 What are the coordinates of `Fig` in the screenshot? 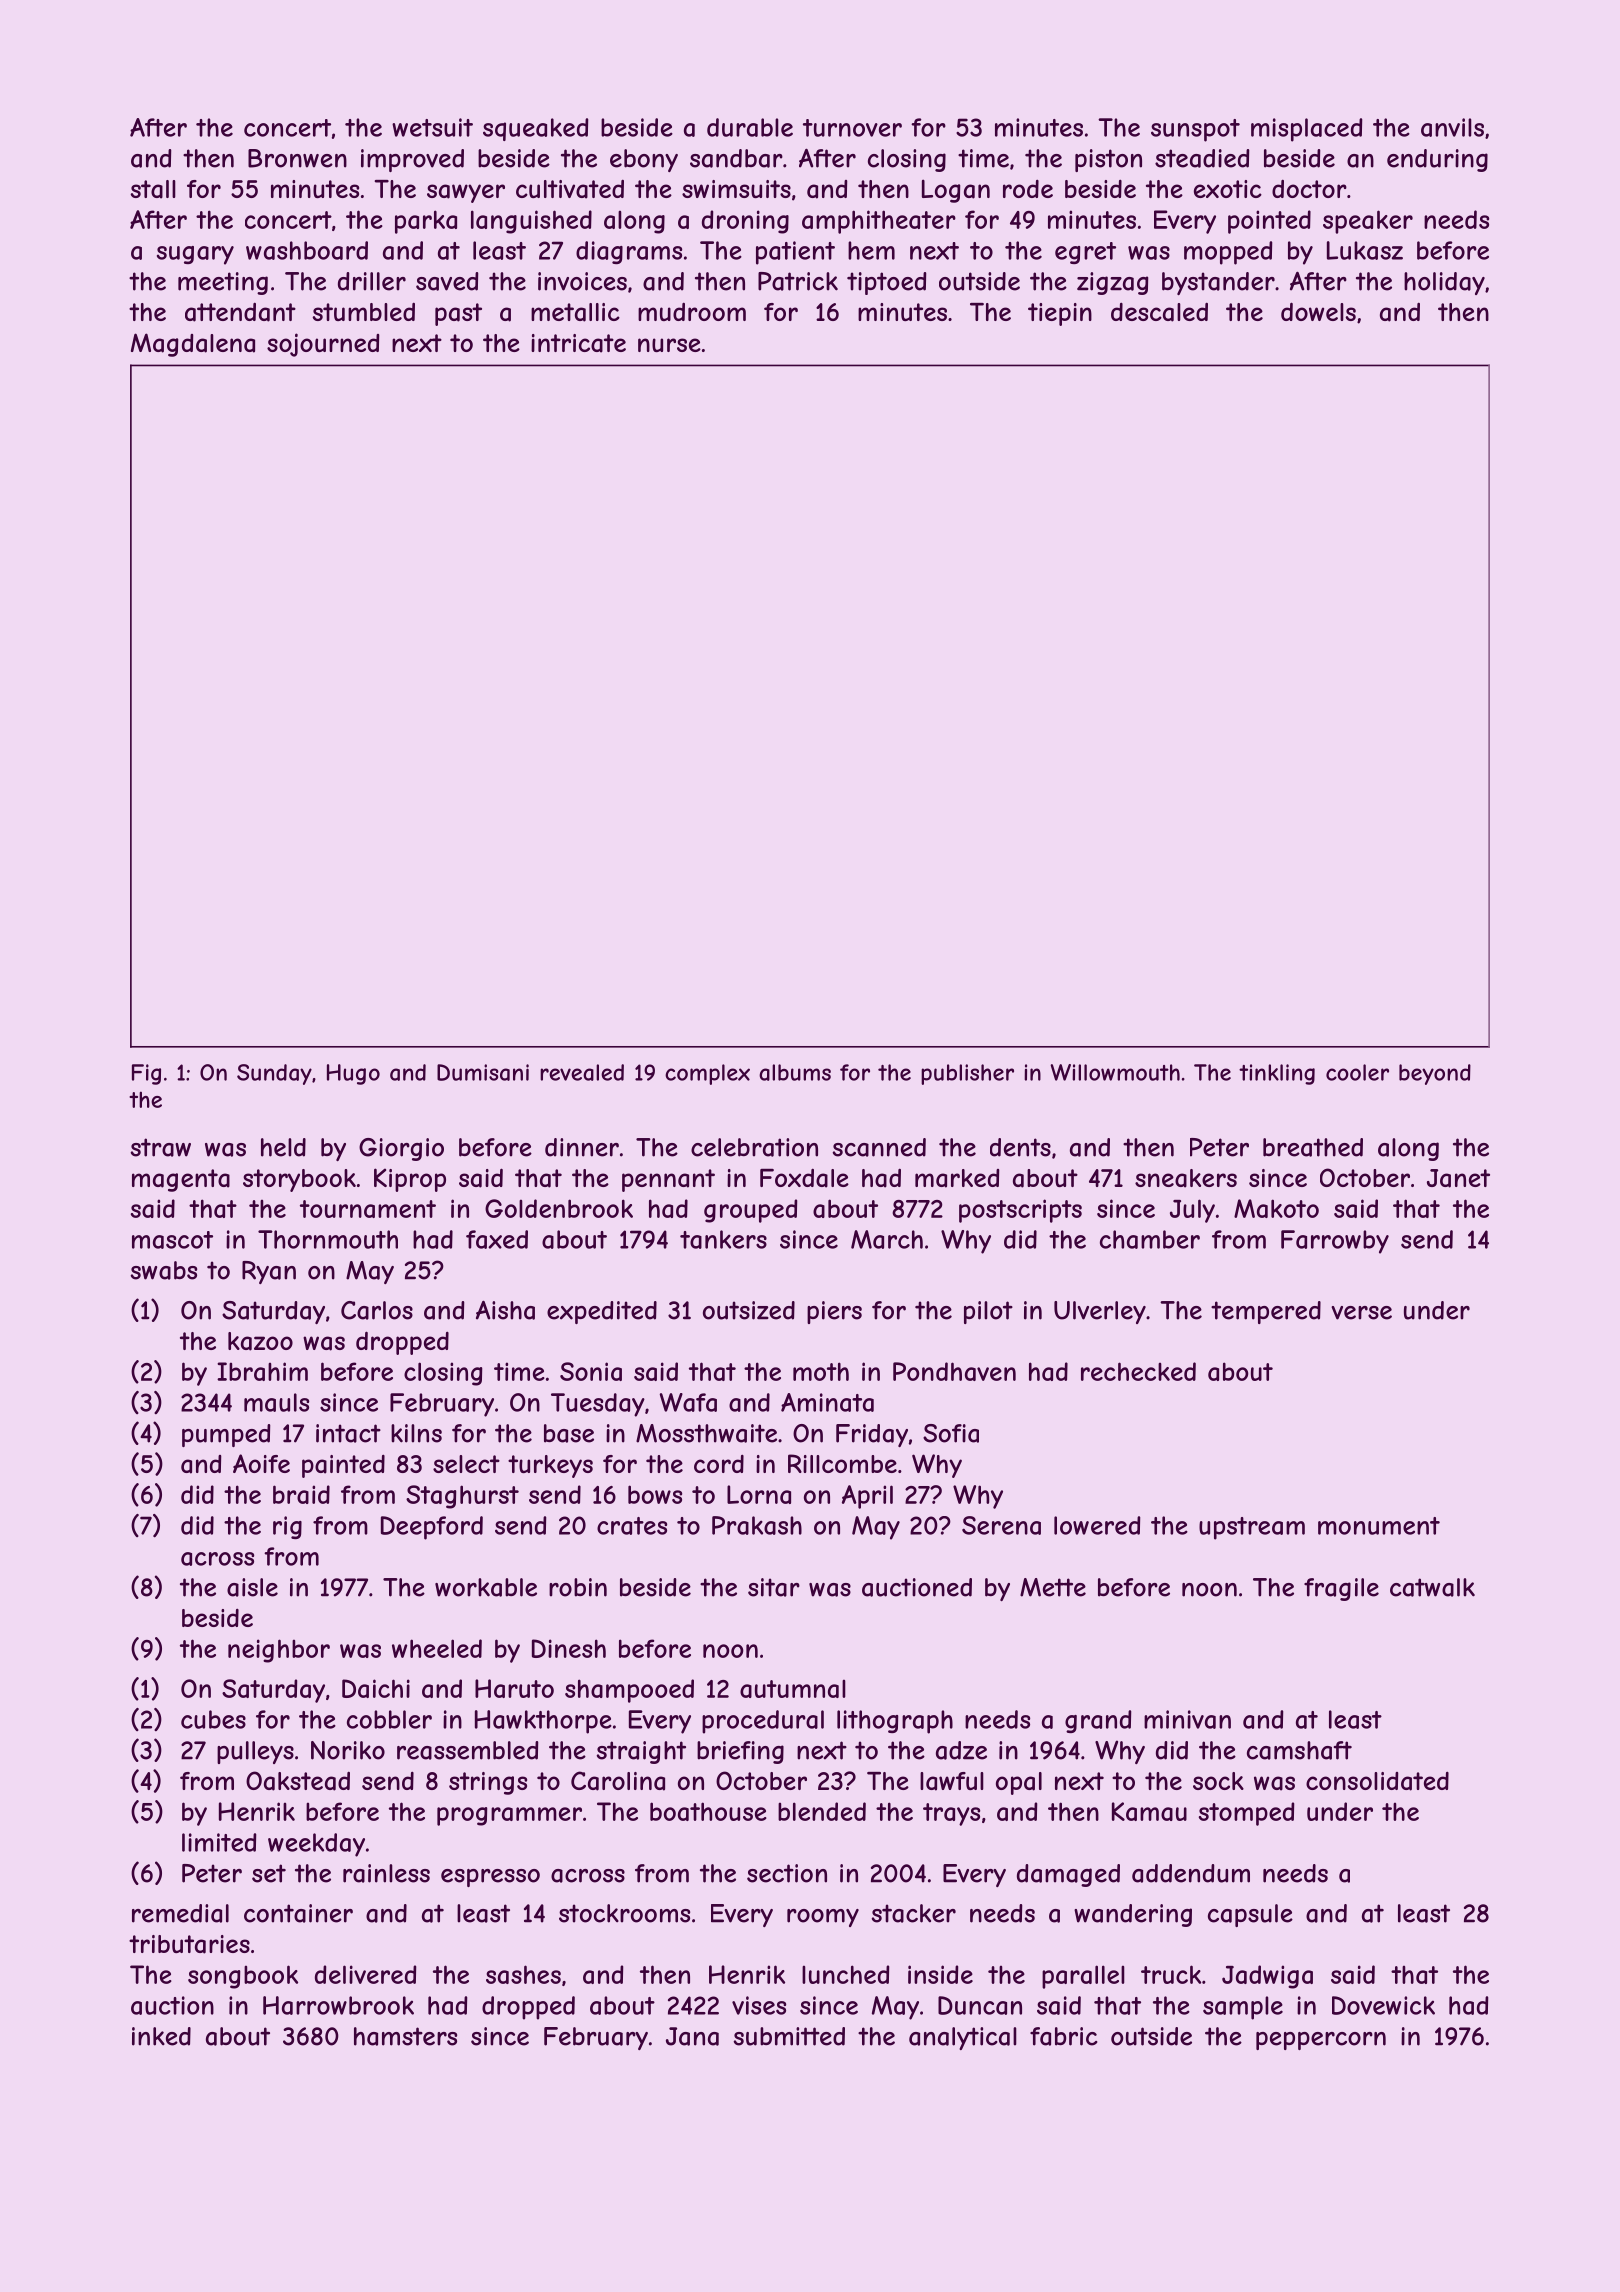 It's located at (146, 1074).
